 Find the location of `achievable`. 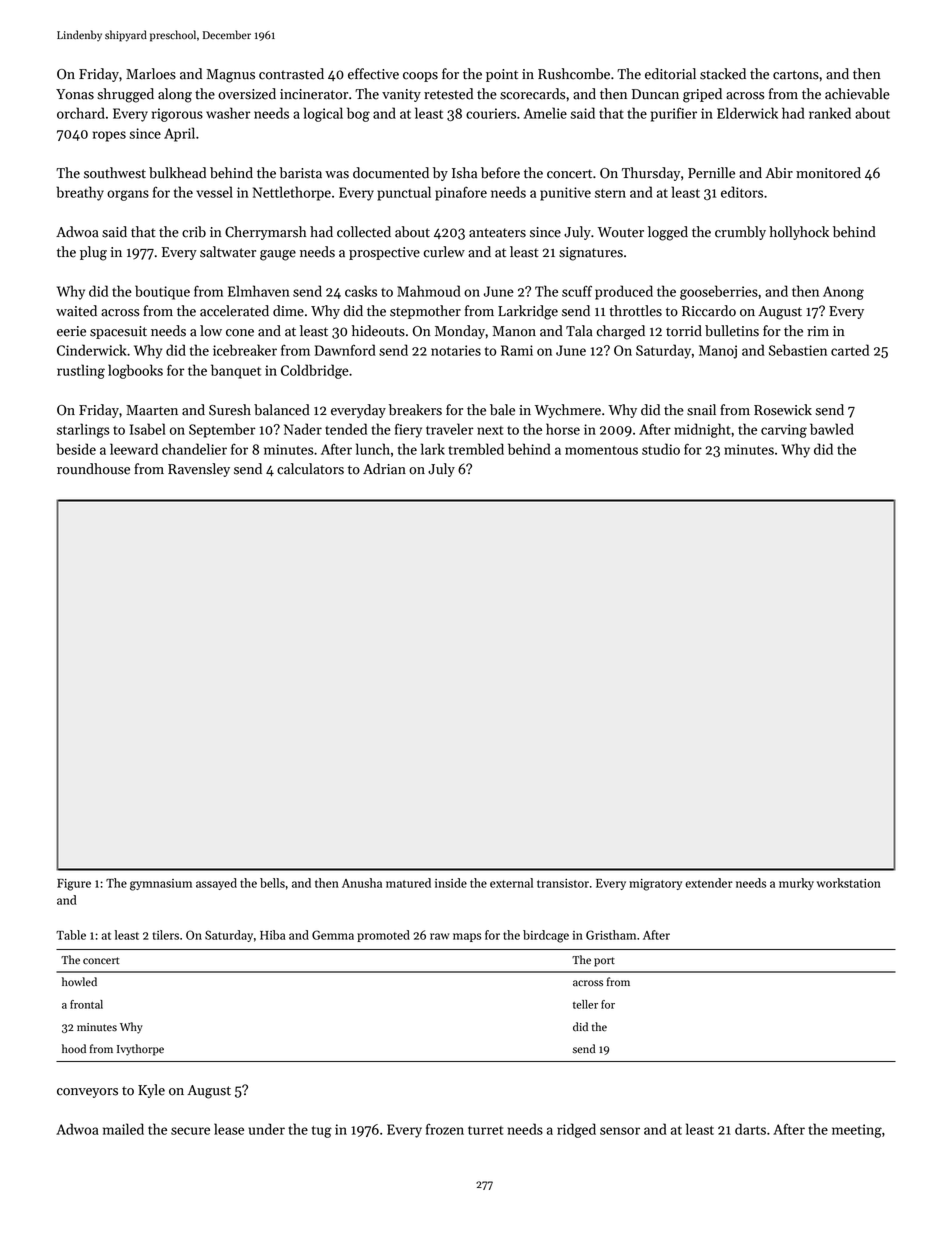

achievable is located at coordinates (857, 94).
